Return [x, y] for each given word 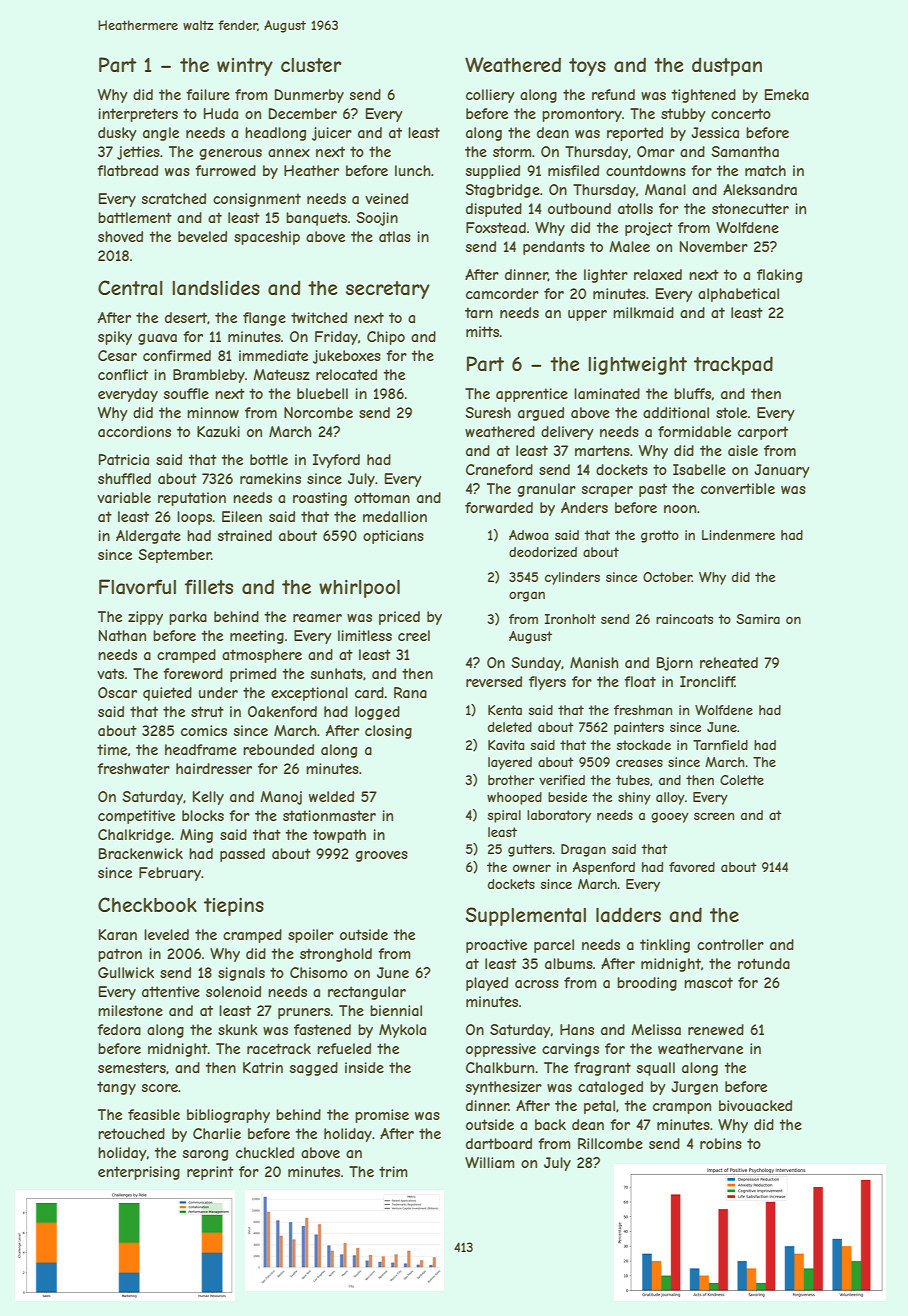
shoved [120, 236]
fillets [209, 586]
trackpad [733, 365]
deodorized [543, 552]
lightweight [637, 366]
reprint [210, 1173]
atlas [395, 236]
